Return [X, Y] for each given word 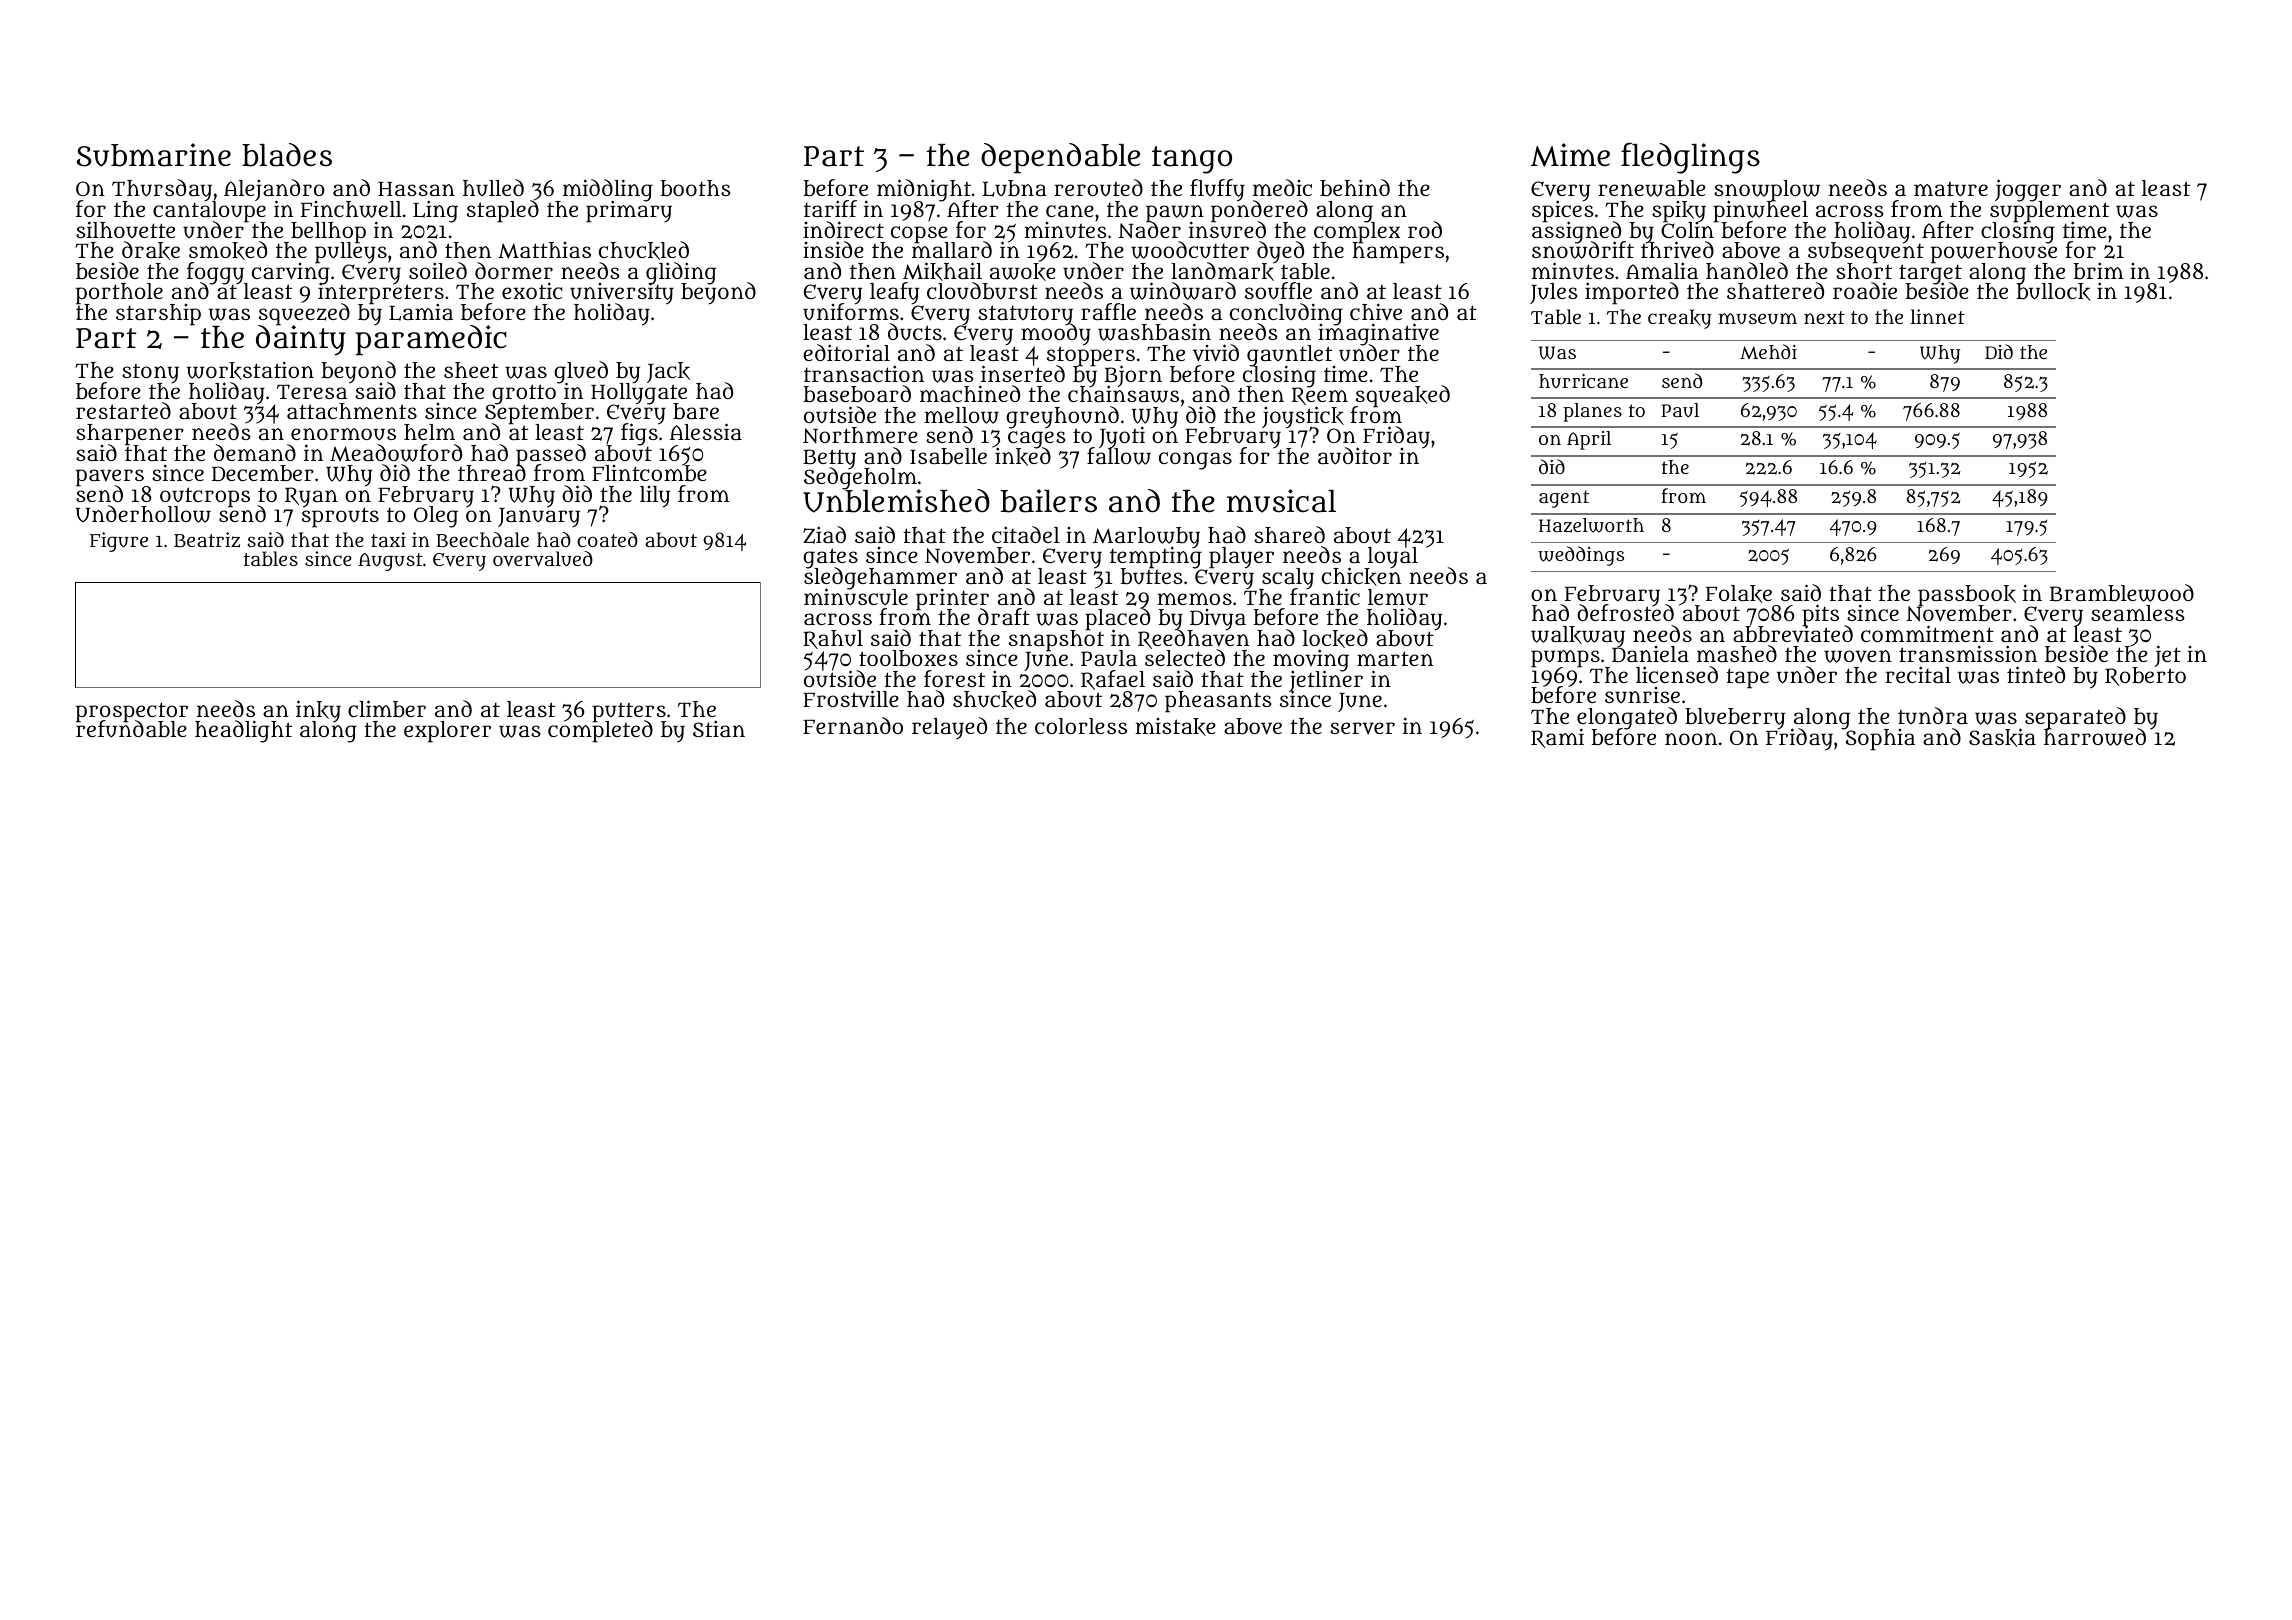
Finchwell [351, 209]
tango [1192, 160]
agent [1564, 499]
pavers [110, 477]
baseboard [857, 394]
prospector [132, 712]
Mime [1570, 155]
